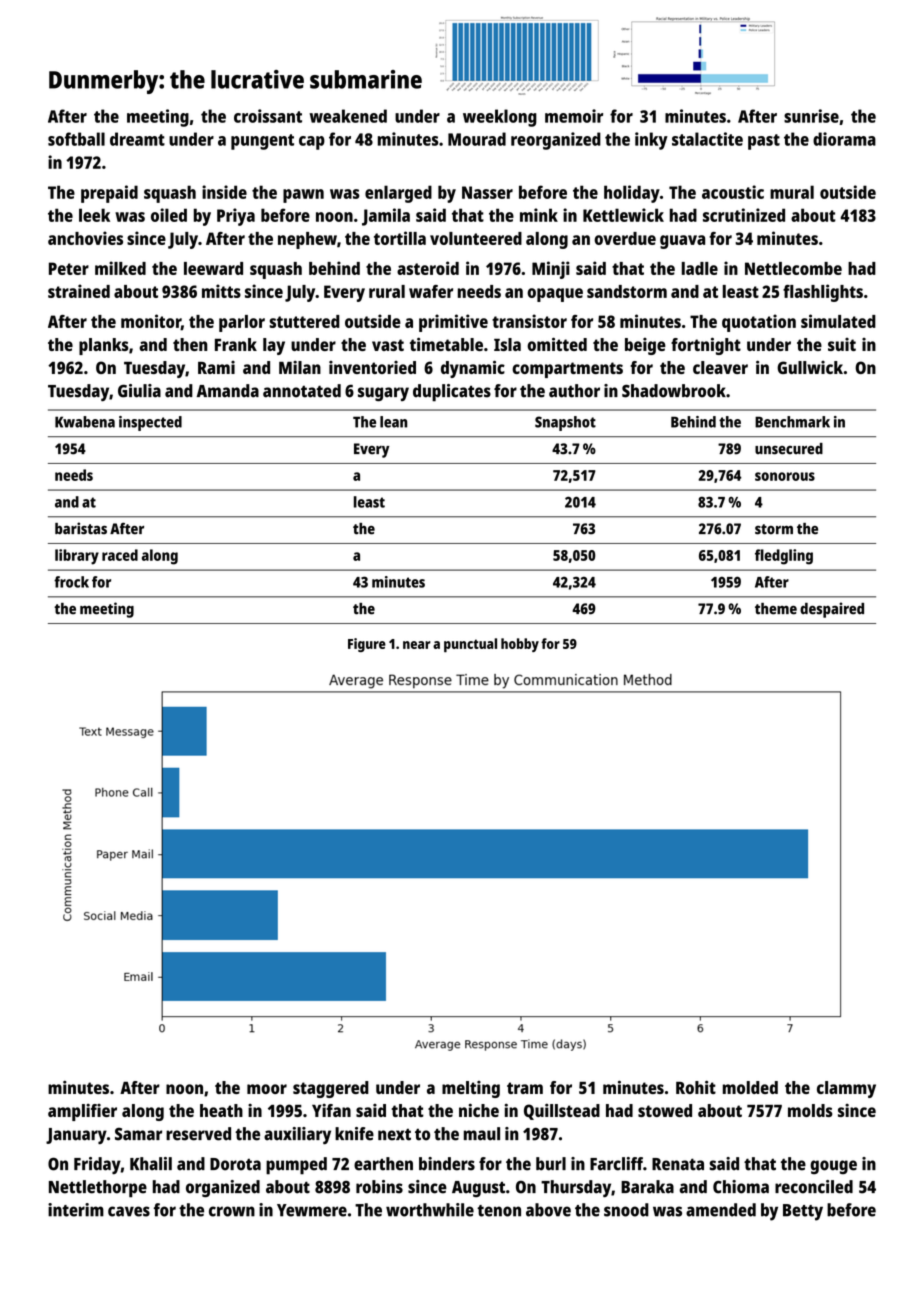 The width and height of the screenshot is (924, 1308). I want to click on baristas, so click(81, 528).
